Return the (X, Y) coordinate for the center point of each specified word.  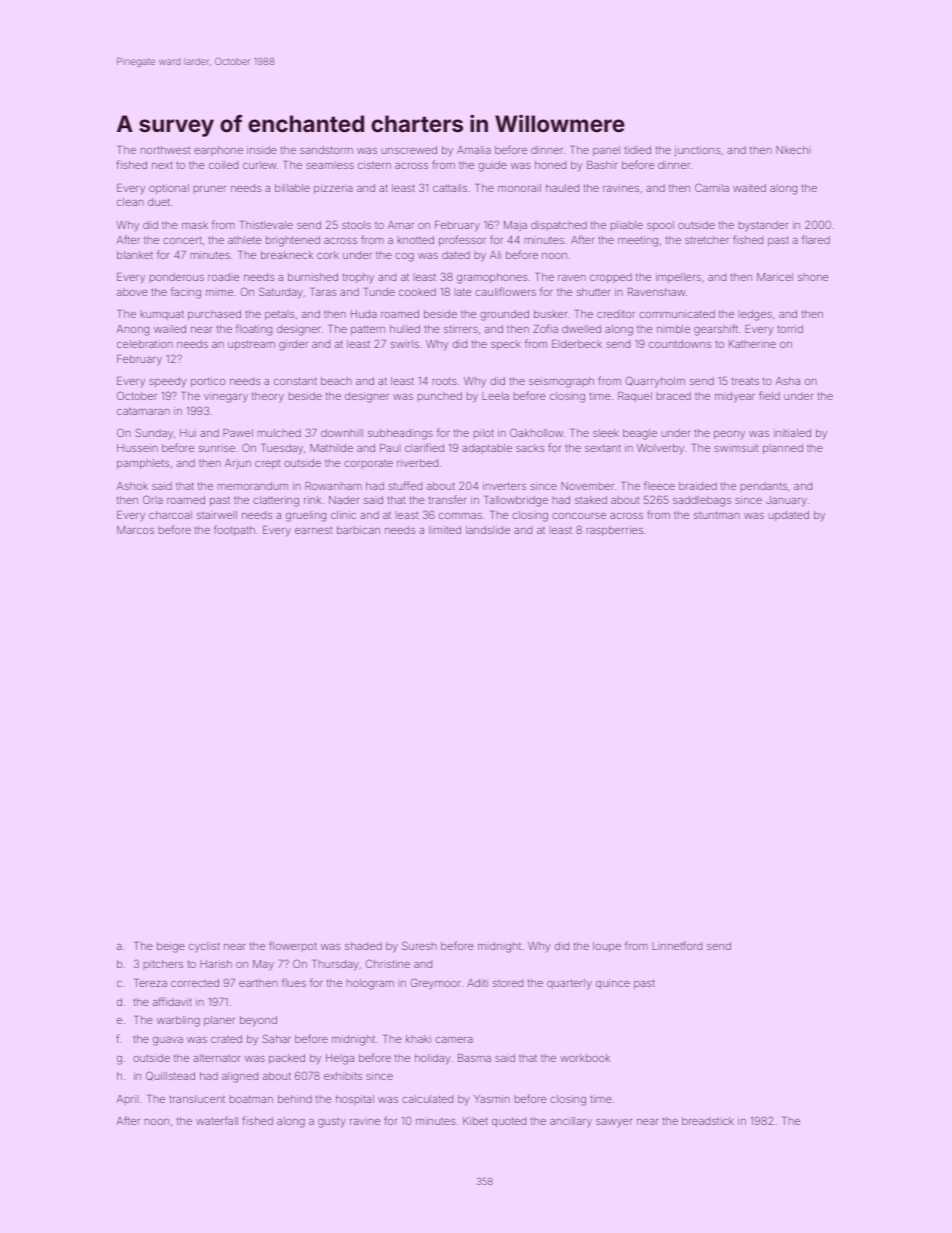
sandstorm (326, 150)
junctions (697, 151)
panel (606, 151)
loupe (607, 947)
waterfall (217, 1120)
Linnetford (677, 945)
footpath (234, 530)
